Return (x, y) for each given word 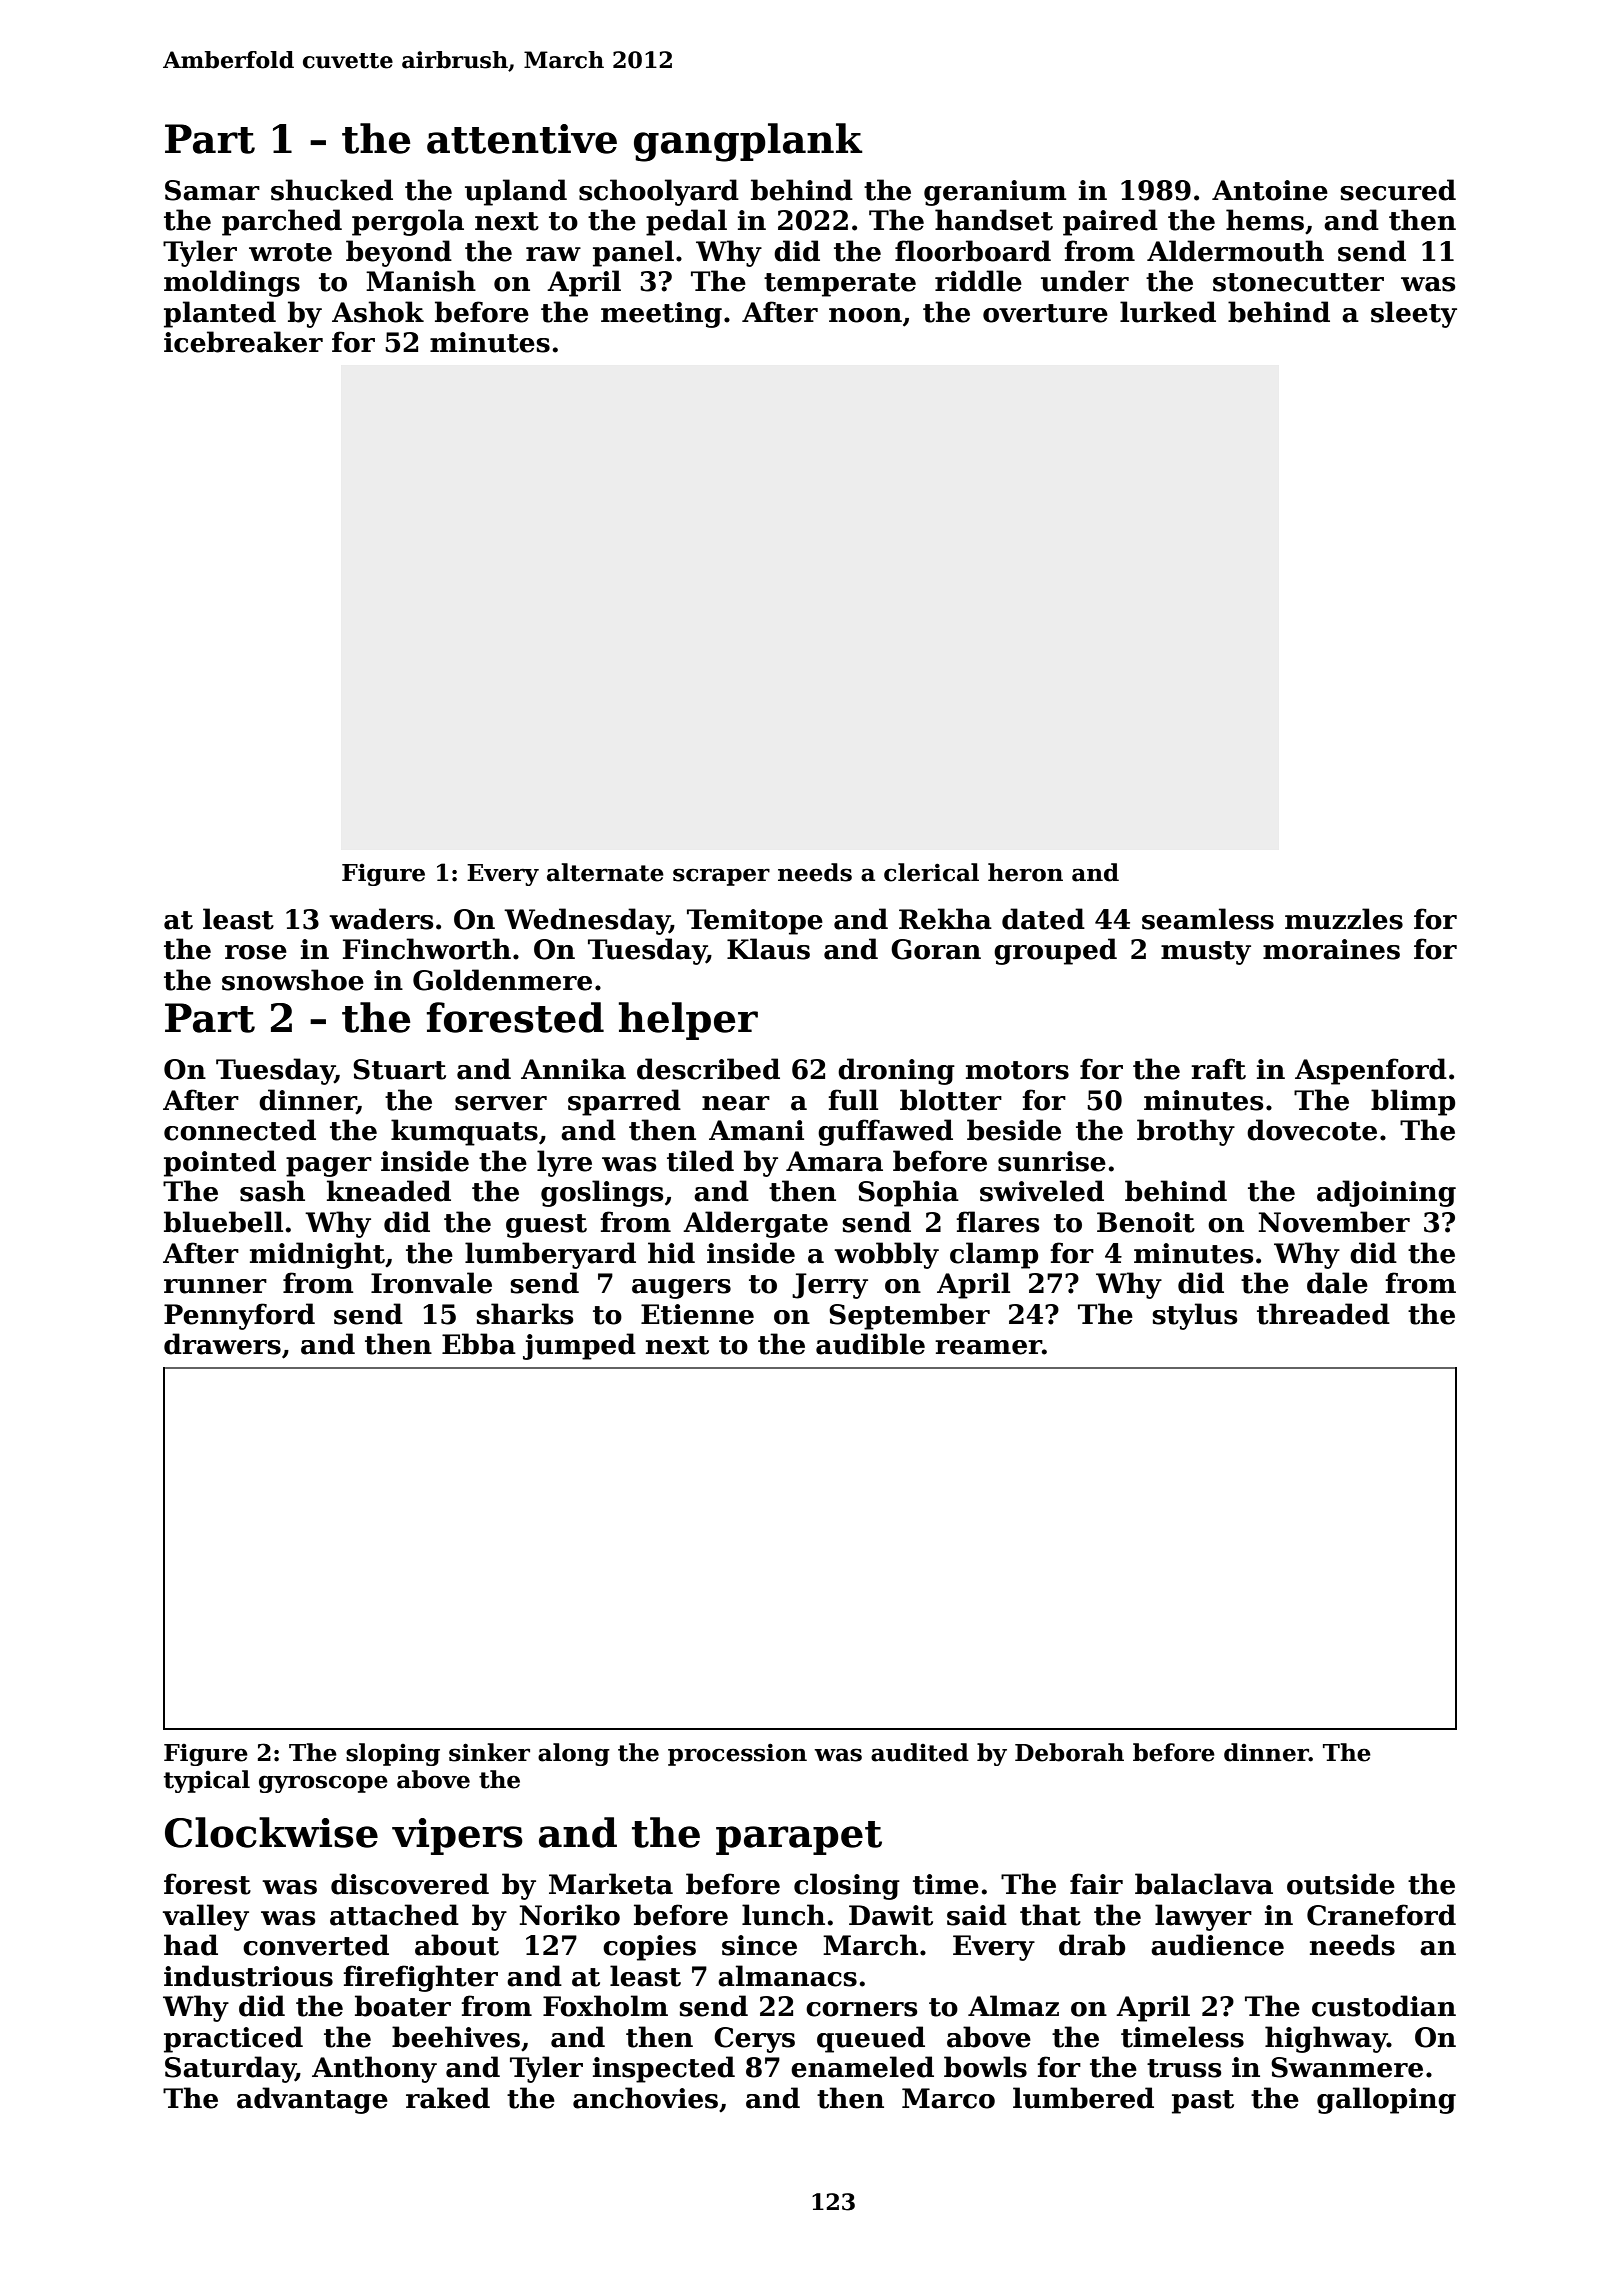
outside (1341, 1884)
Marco (948, 2098)
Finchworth (427, 949)
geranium (995, 193)
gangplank (748, 142)
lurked (1168, 312)
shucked (332, 190)
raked (448, 2098)
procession (737, 1754)
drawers (222, 1344)
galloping (1386, 2100)
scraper (721, 877)
